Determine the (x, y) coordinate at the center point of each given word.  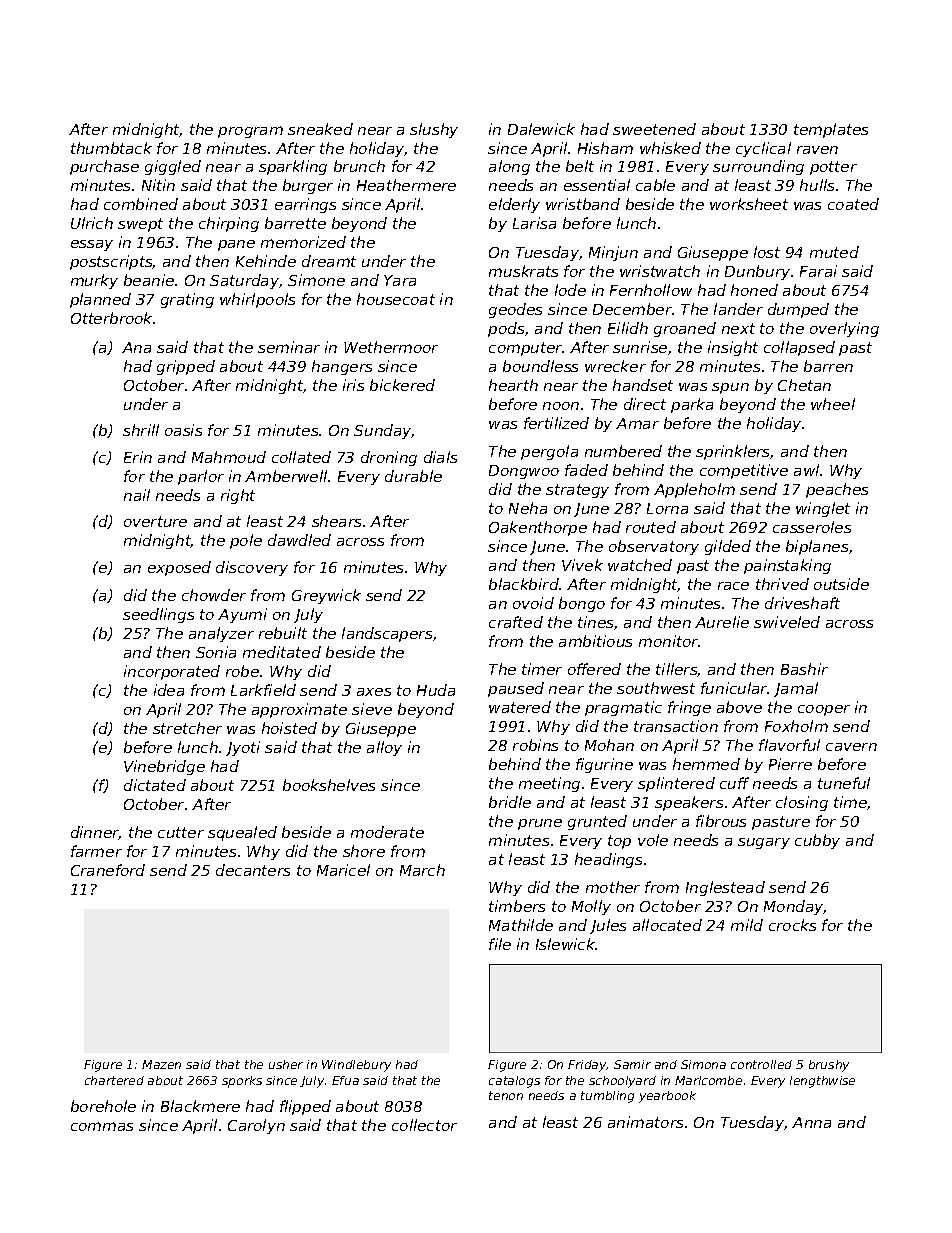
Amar (637, 423)
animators (645, 1122)
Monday (794, 907)
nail (137, 495)
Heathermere (406, 185)
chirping (229, 224)
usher (286, 1064)
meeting (549, 784)
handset (643, 385)
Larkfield (263, 690)
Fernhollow (651, 290)
